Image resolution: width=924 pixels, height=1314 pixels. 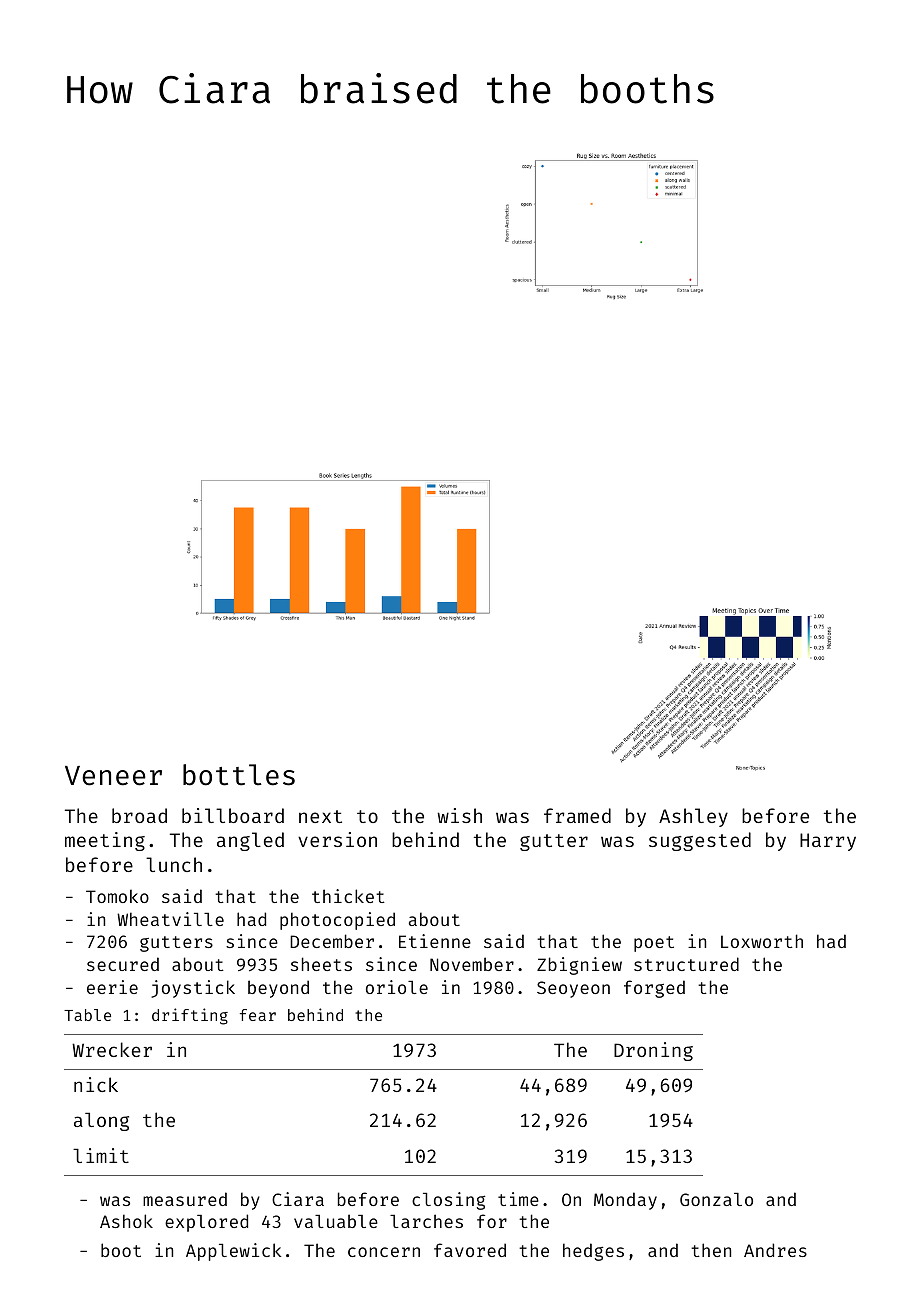 What do you see at coordinates (711, 1250) in the screenshot?
I see `then` at bounding box center [711, 1250].
